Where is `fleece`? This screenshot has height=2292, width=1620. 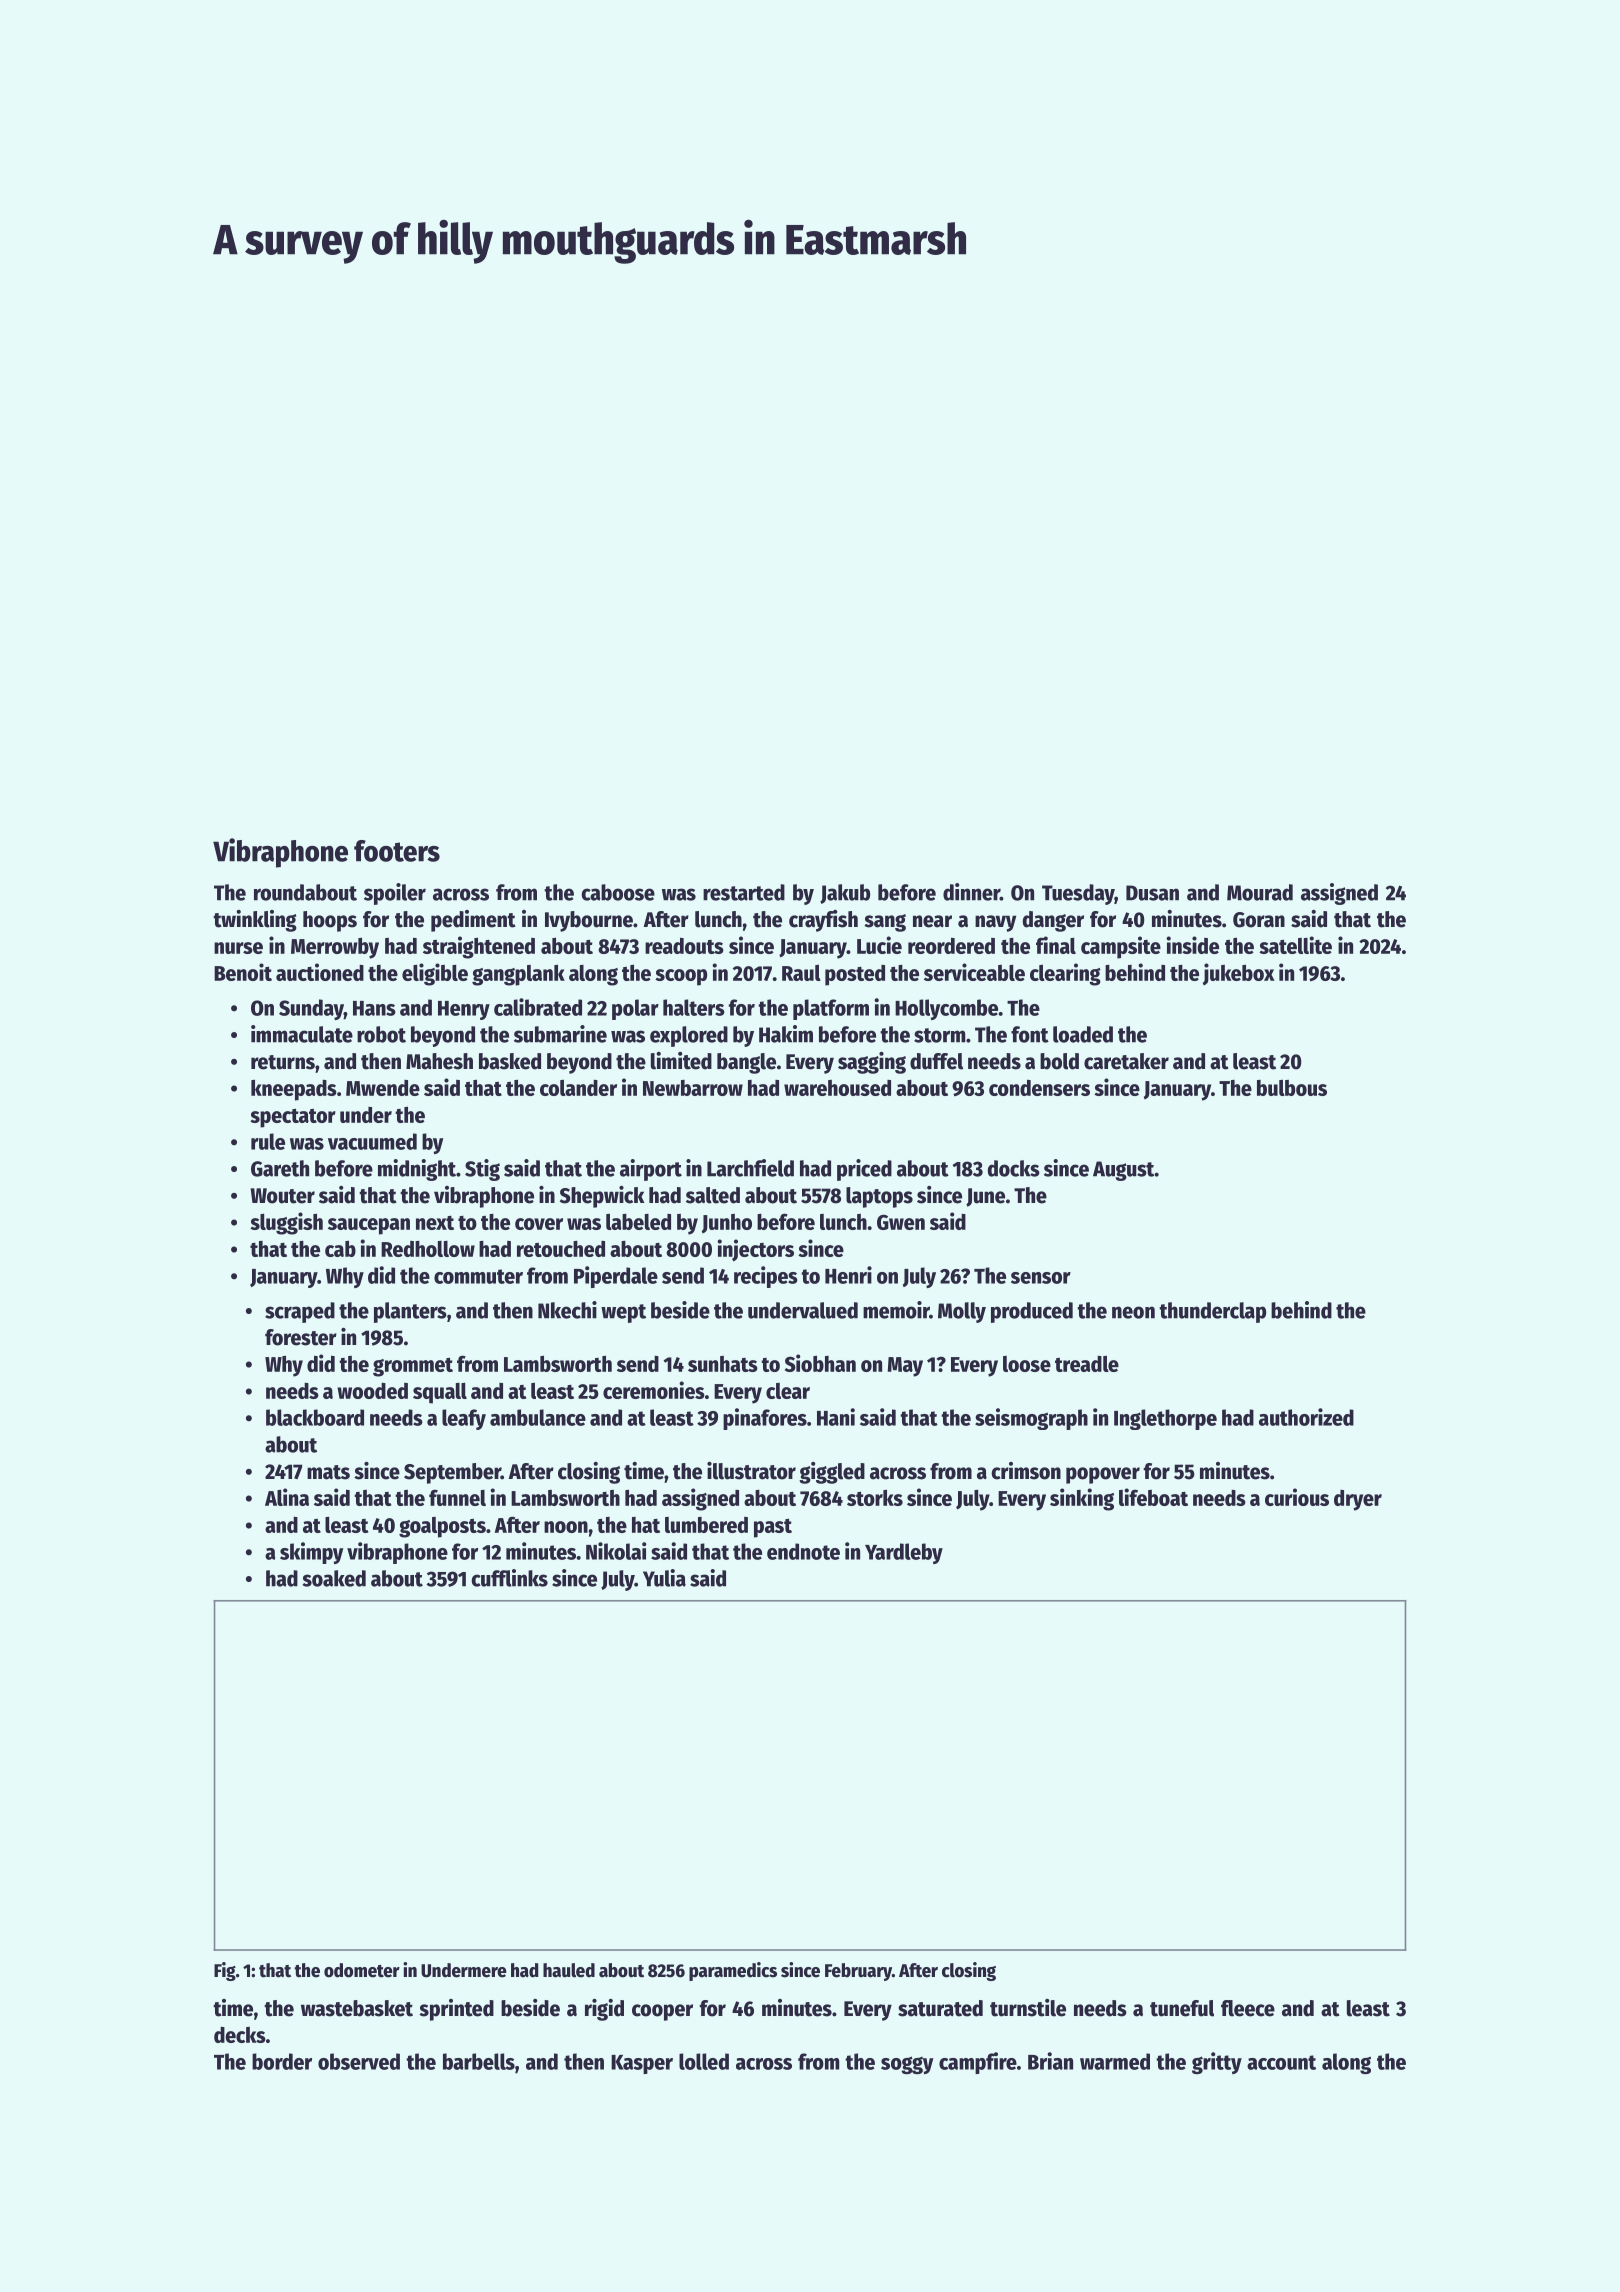
fleece is located at coordinates (1248, 2008).
